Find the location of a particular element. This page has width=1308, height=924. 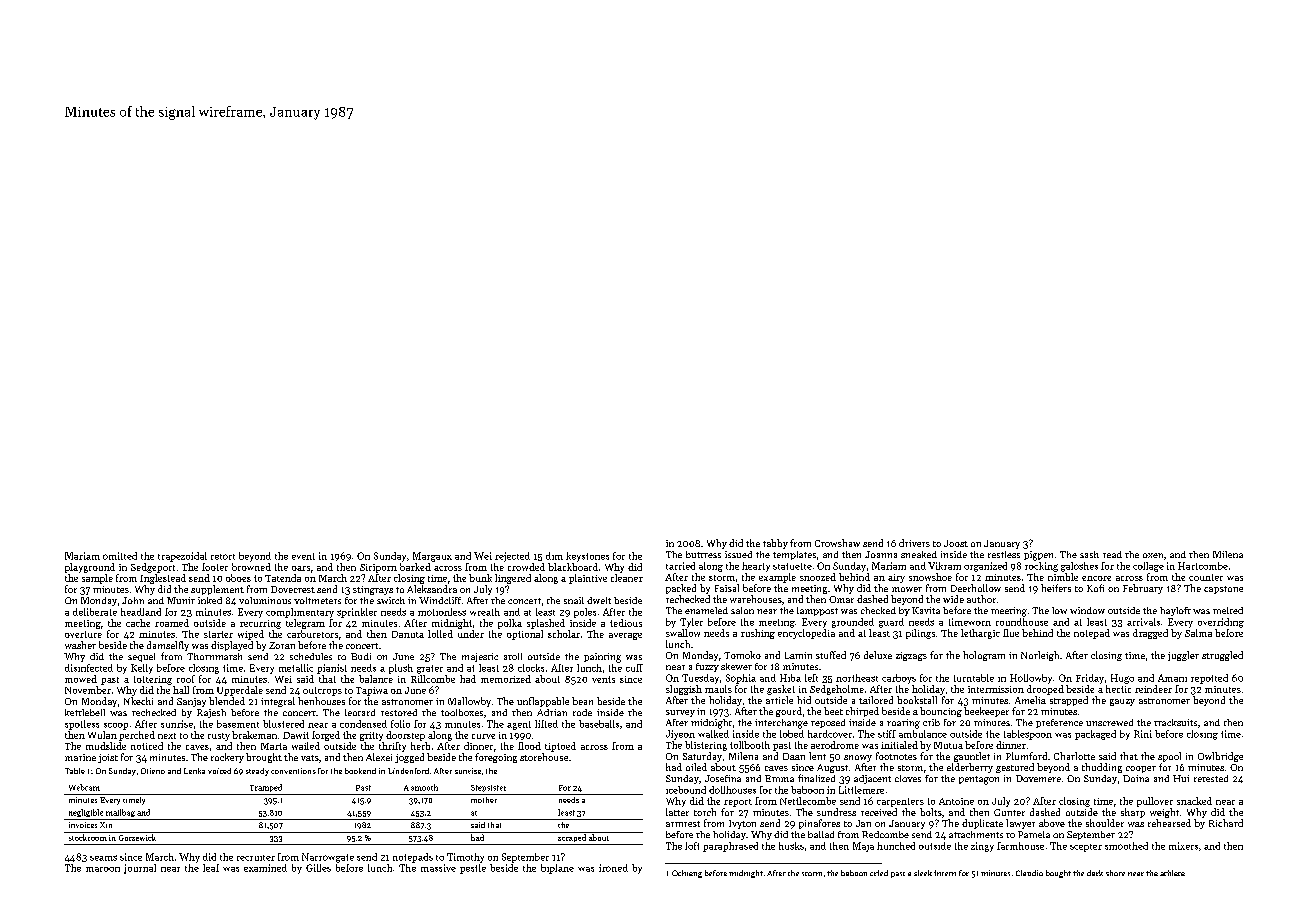

Otieno is located at coordinates (153, 771).
